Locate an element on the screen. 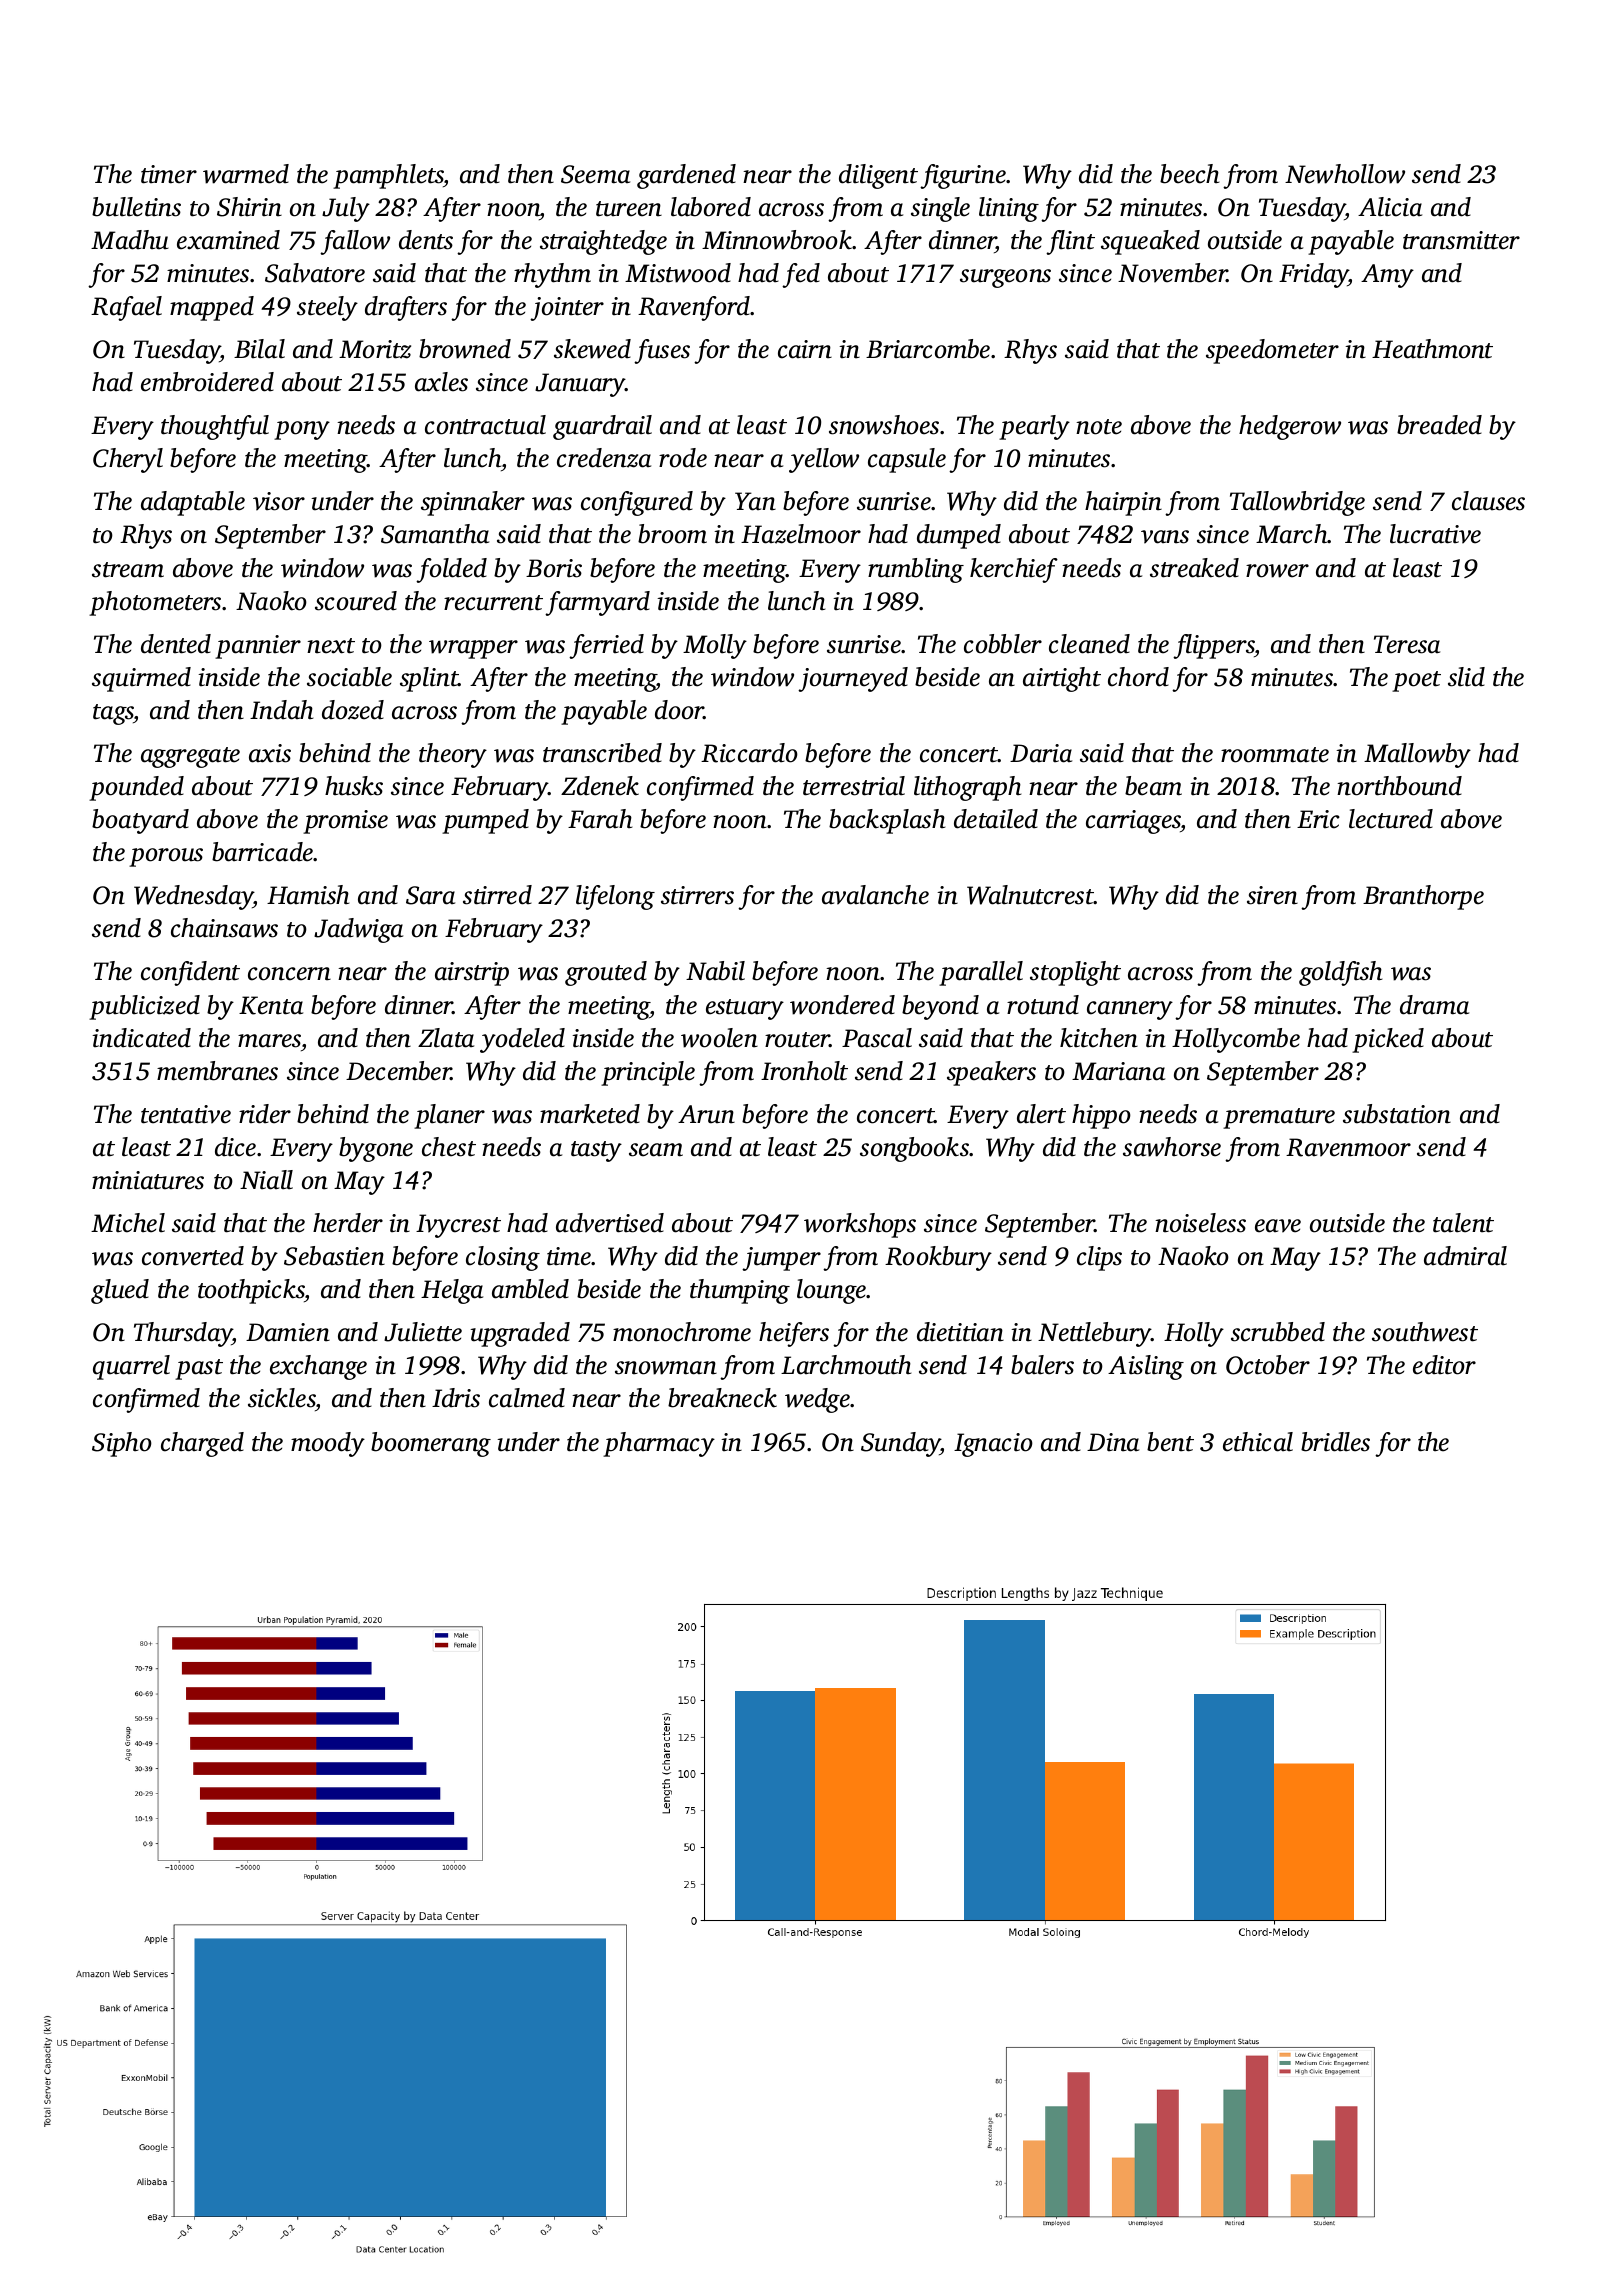 This screenshot has height=2292, width=1620. quarrel is located at coordinates (131, 1367).
